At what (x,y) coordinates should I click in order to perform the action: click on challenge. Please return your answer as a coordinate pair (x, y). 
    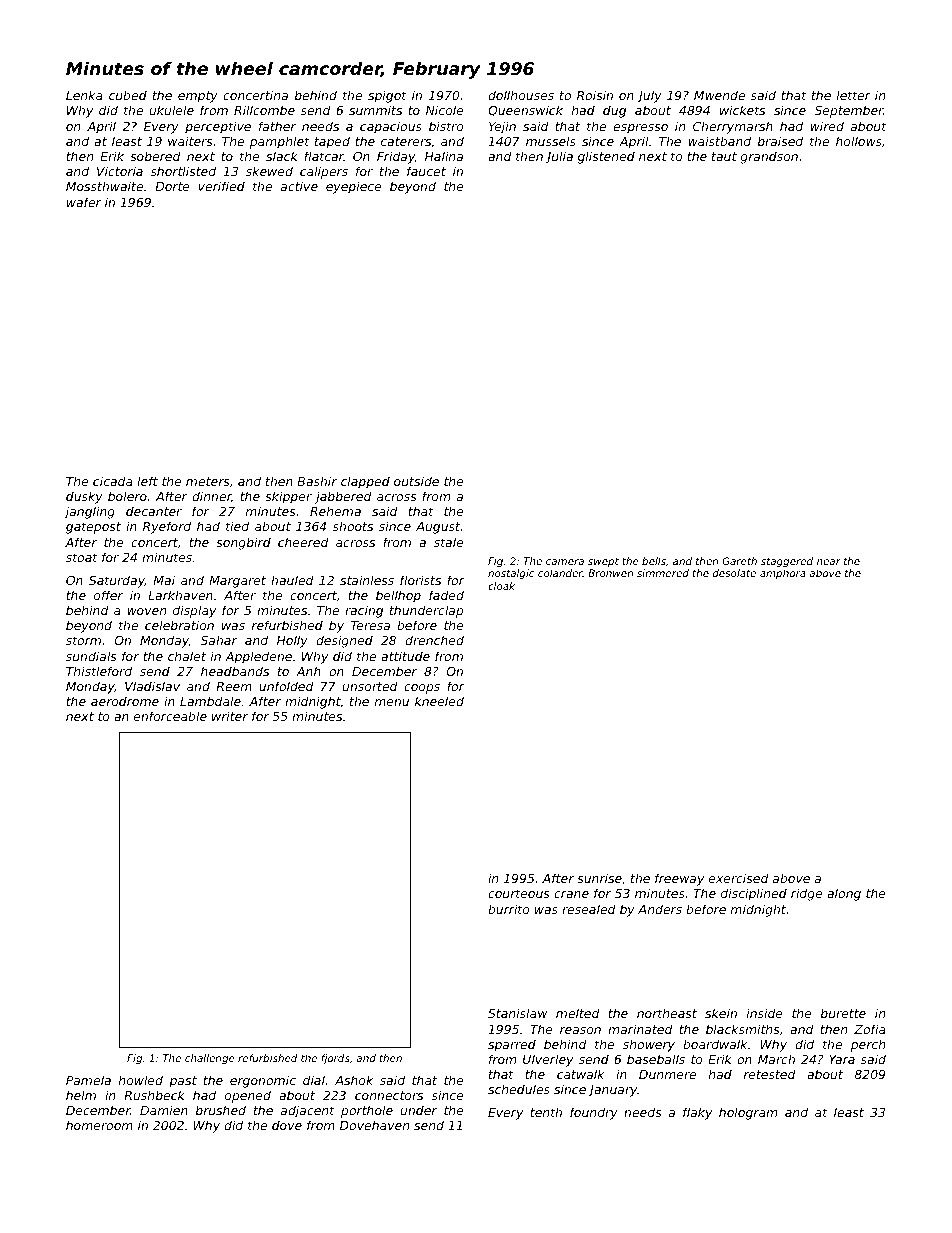
    Looking at the image, I should click on (210, 1059).
